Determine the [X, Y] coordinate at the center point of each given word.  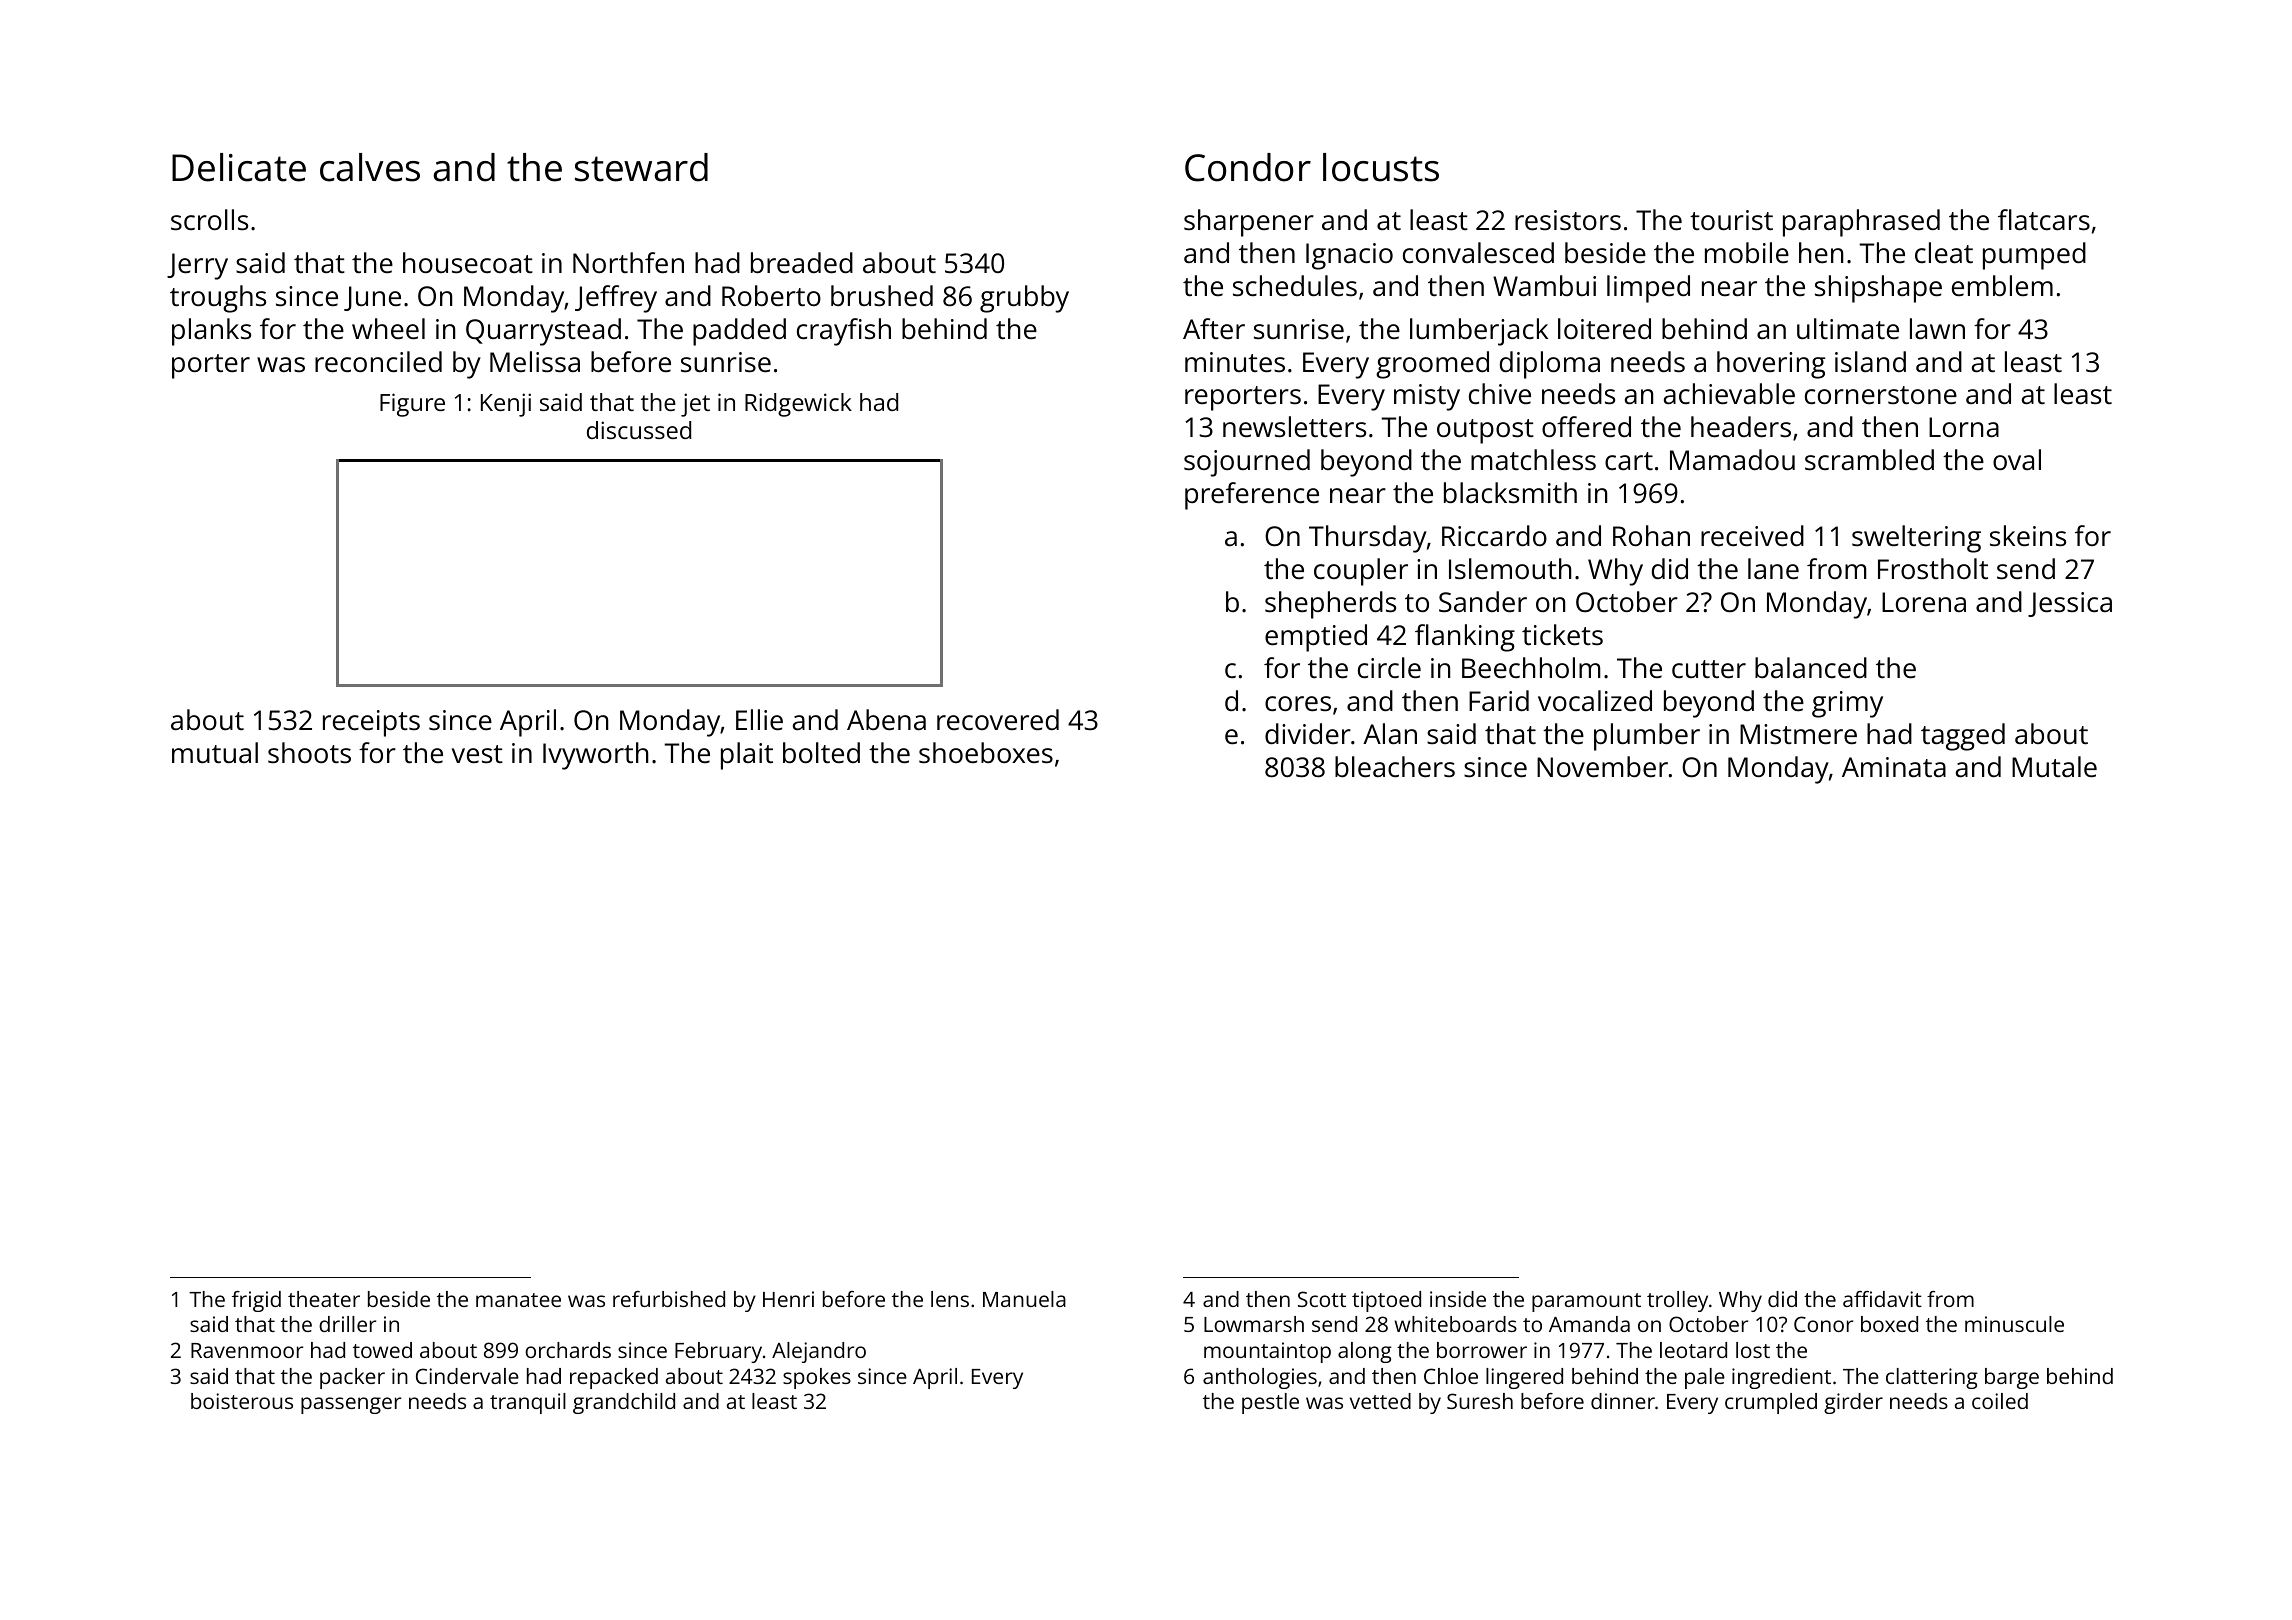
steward [641, 167]
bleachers [1395, 767]
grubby [1024, 299]
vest [477, 754]
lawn [1937, 328]
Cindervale [467, 1376]
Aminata [1894, 767]
